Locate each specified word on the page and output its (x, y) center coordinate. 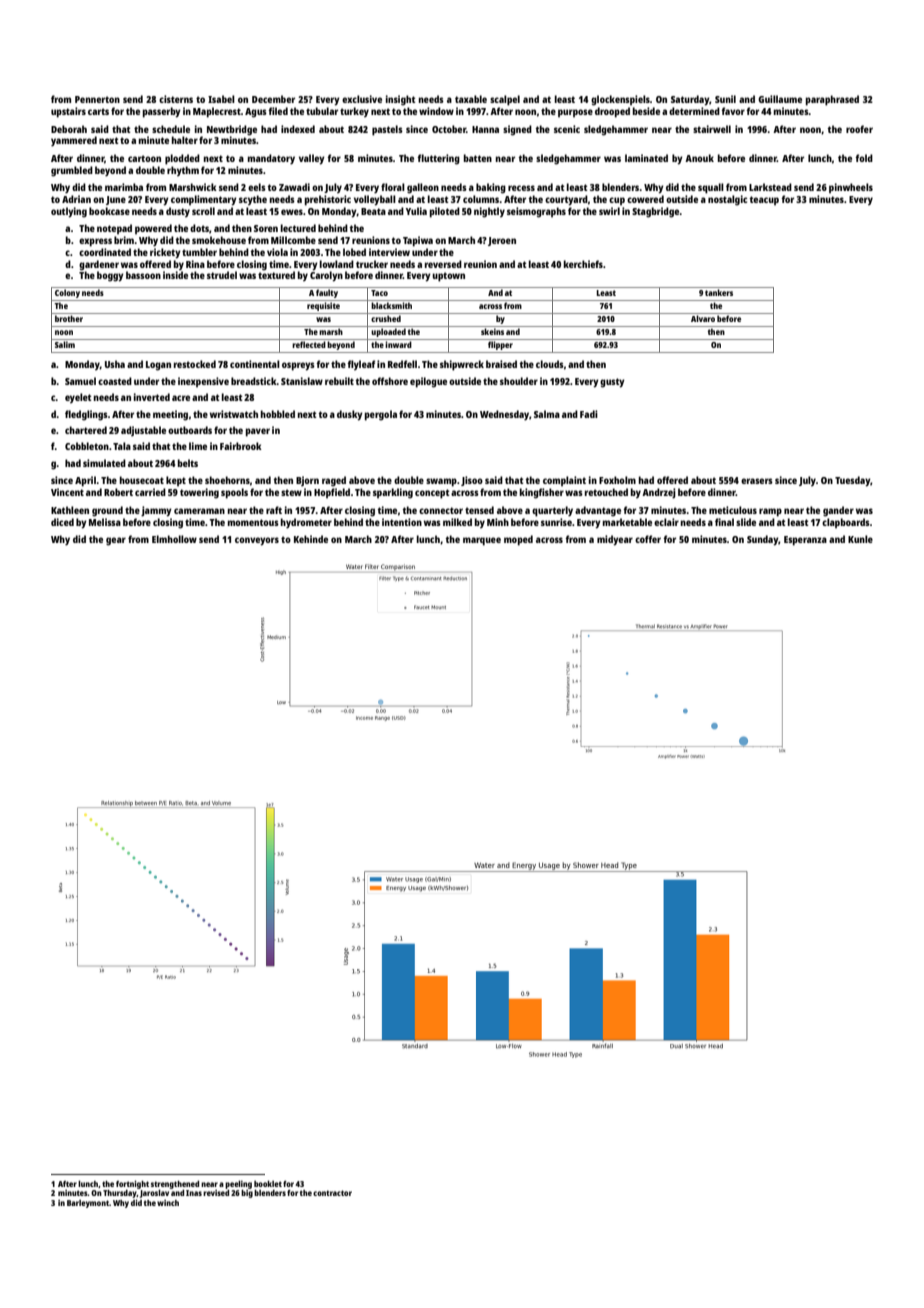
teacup (764, 201)
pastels (387, 130)
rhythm (183, 171)
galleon (423, 188)
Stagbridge (656, 212)
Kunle (860, 539)
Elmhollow (174, 539)
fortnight (132, 1184)
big (247, 1193)
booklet (268, 1183)
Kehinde (311, 539)
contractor (332, 1193)
